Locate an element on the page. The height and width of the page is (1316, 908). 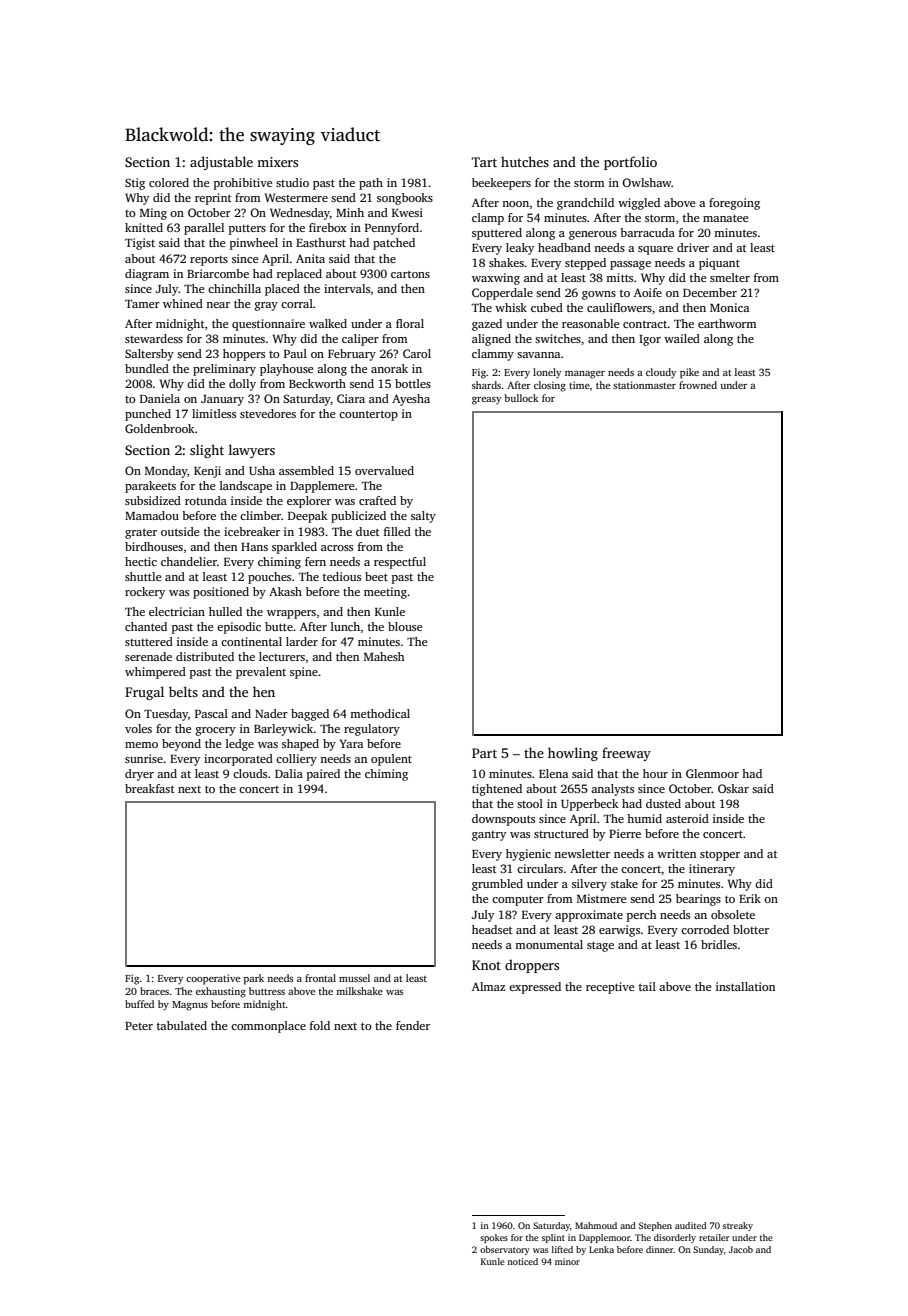
receptive is located at coordinates (610, 988).
